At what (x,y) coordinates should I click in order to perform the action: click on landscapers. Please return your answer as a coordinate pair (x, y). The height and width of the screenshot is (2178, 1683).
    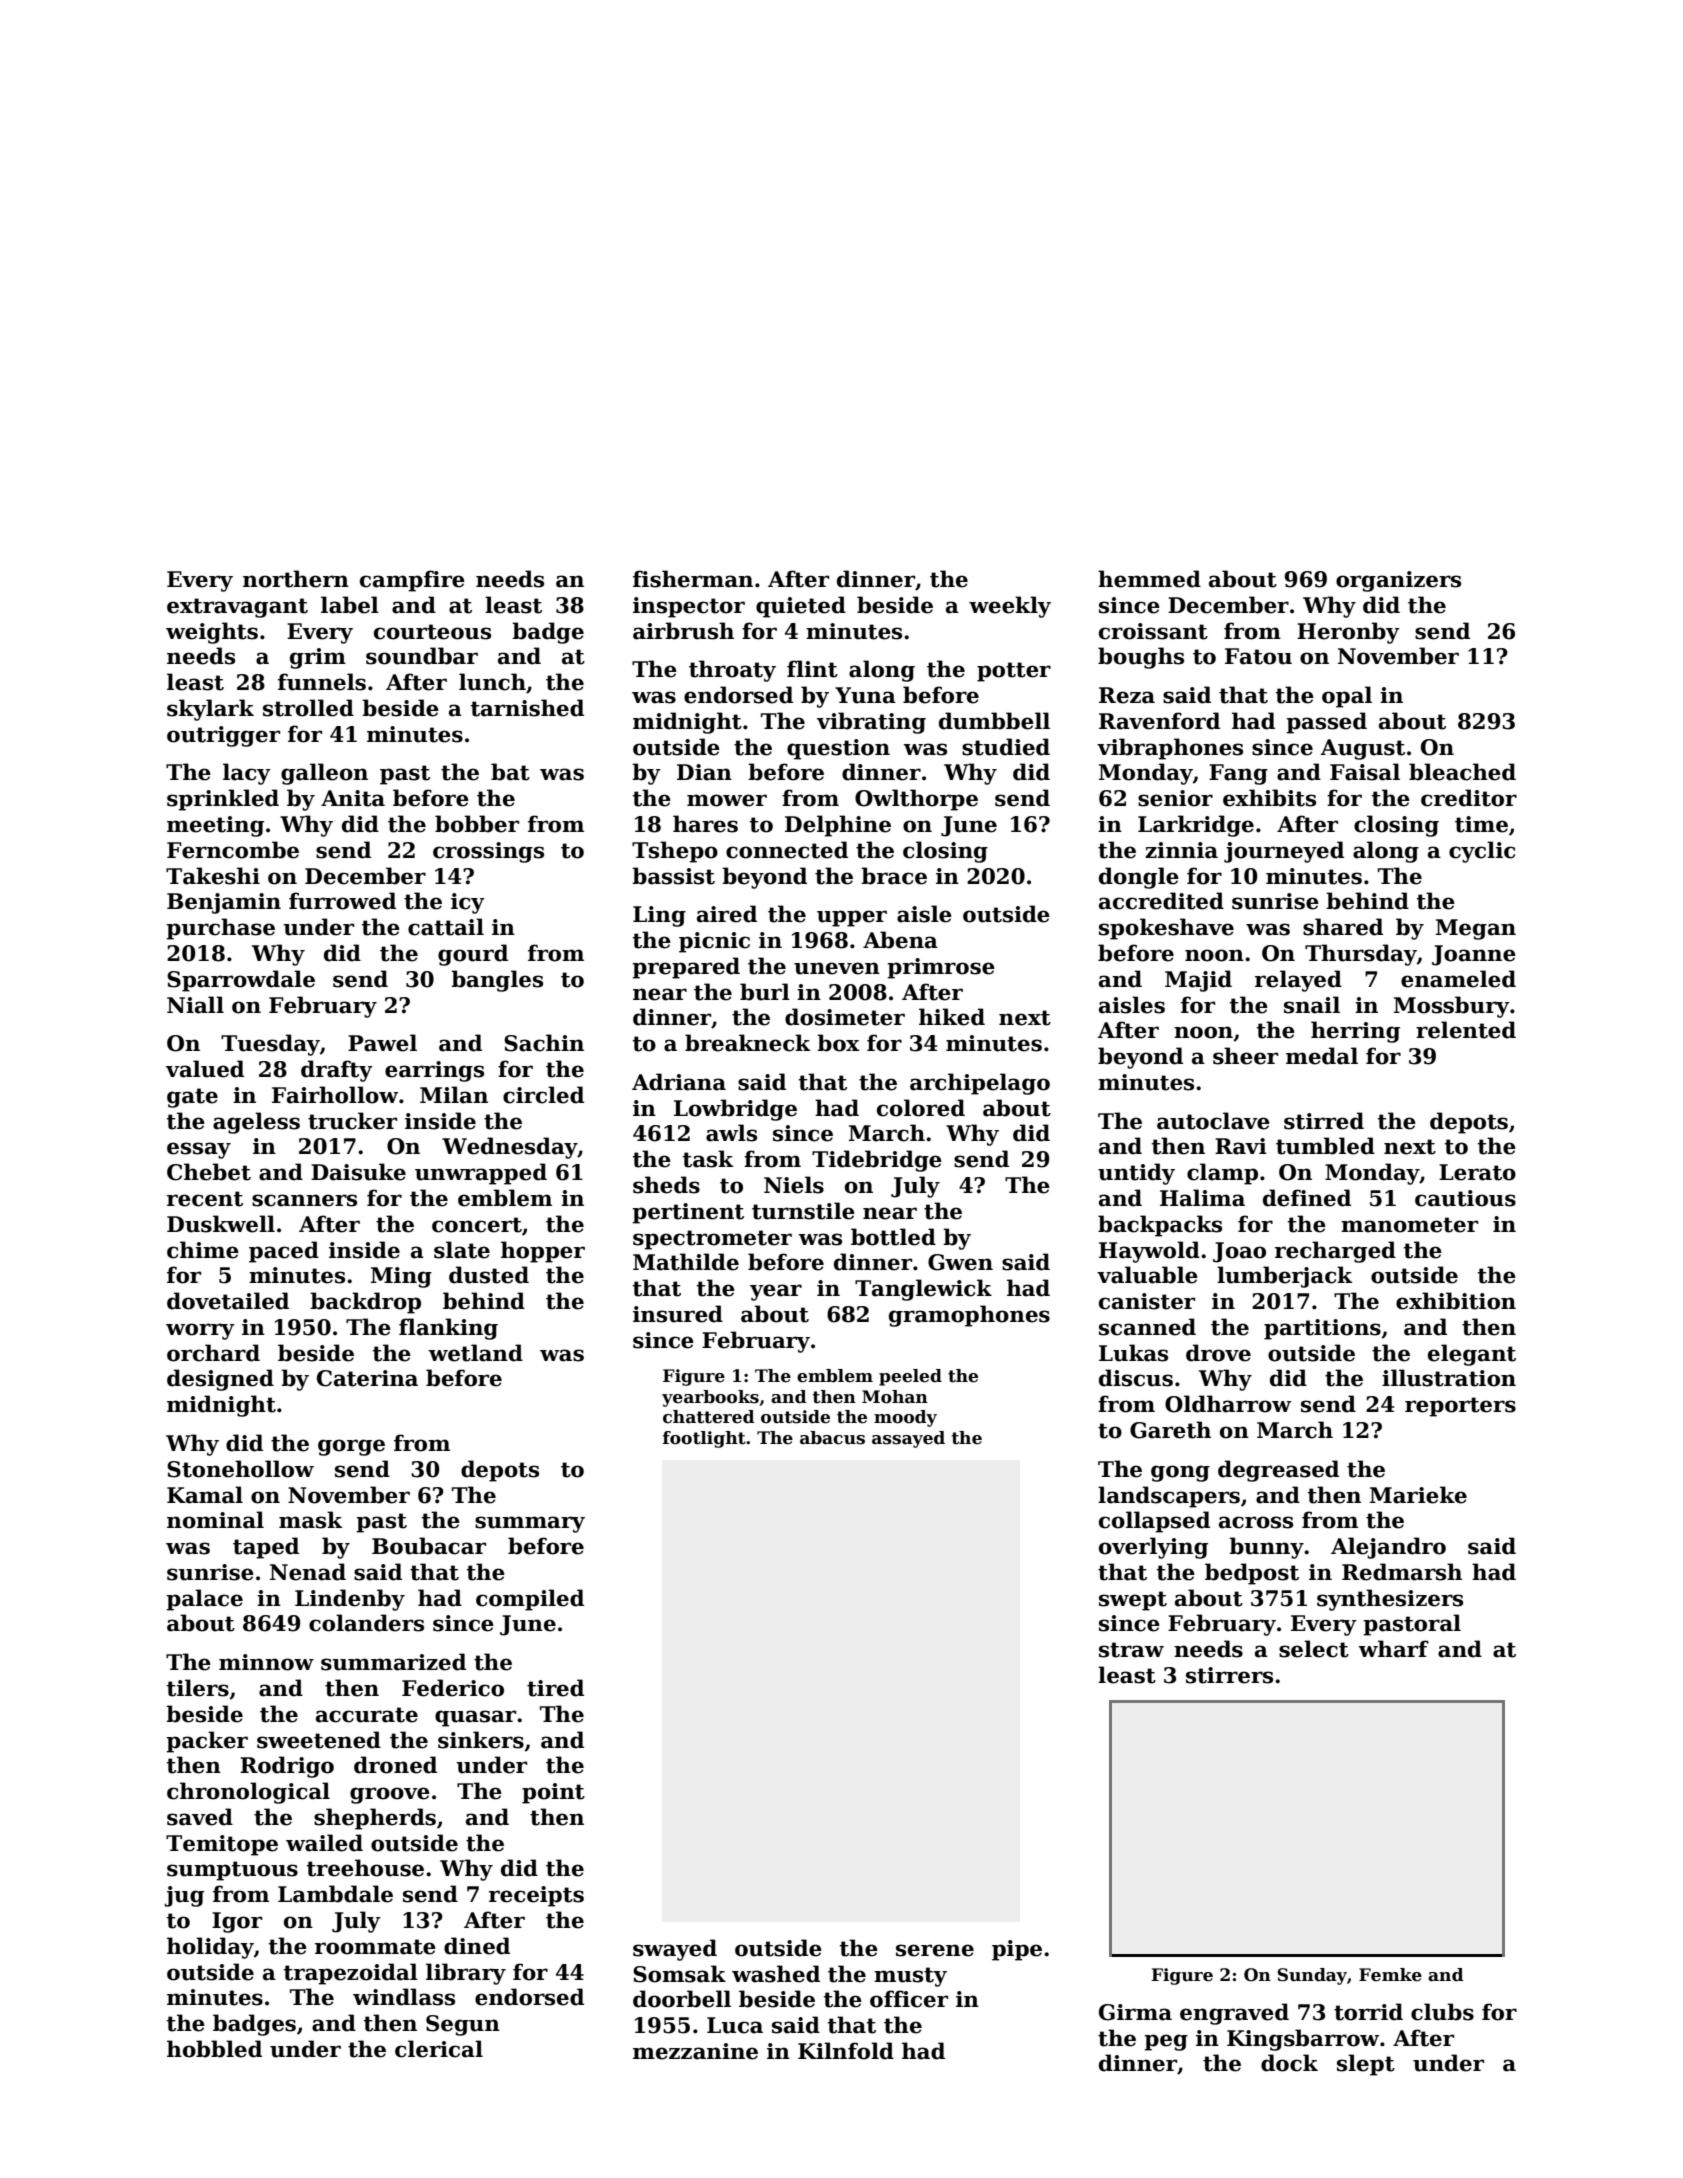
    Looking at the image, I should click on (1169, 1497).
